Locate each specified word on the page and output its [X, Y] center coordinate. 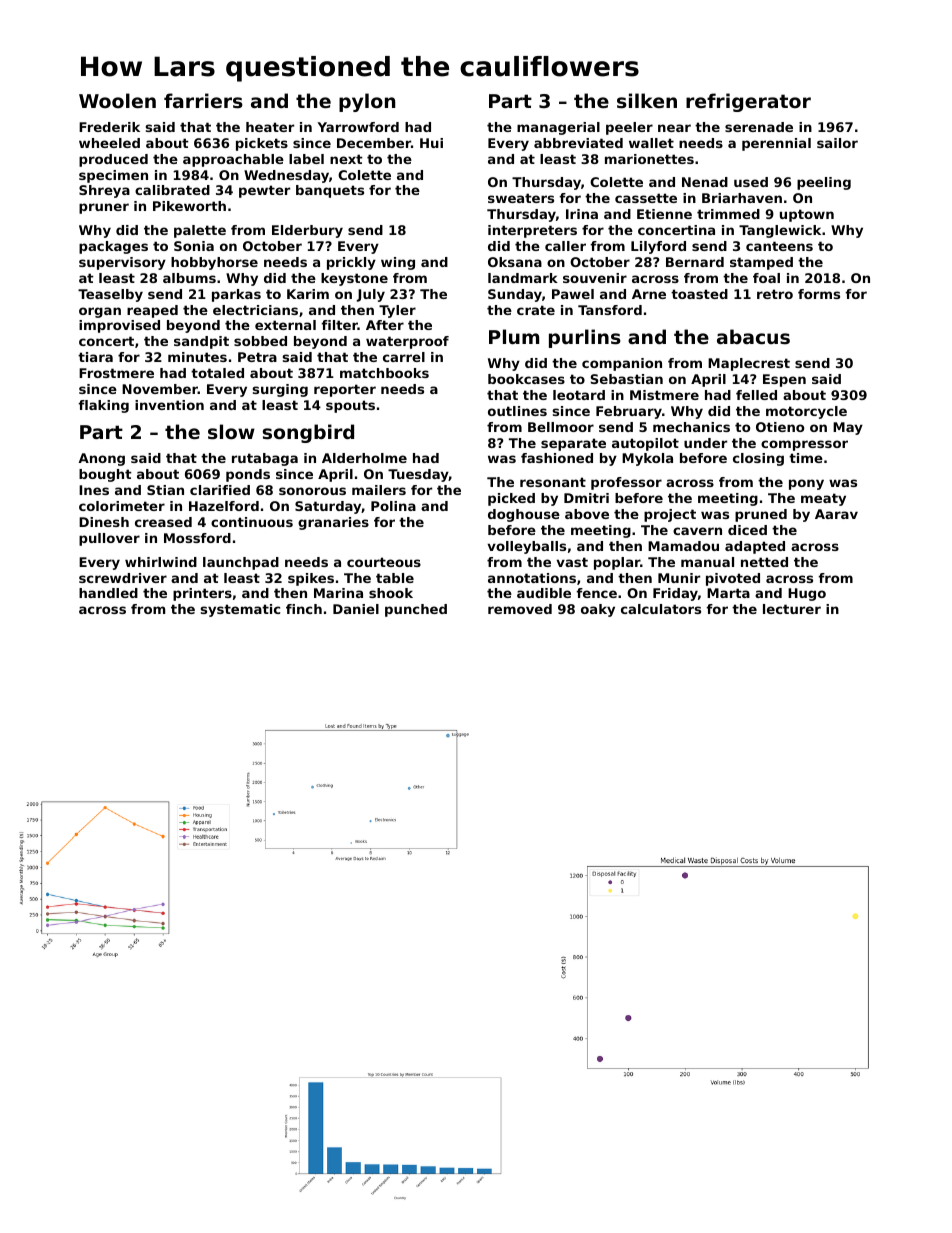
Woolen [117, 100]
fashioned [557, 458]
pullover [109, 539]
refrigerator [748, 102]
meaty [823, 499]
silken [647, 101]
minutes [197, 357]
